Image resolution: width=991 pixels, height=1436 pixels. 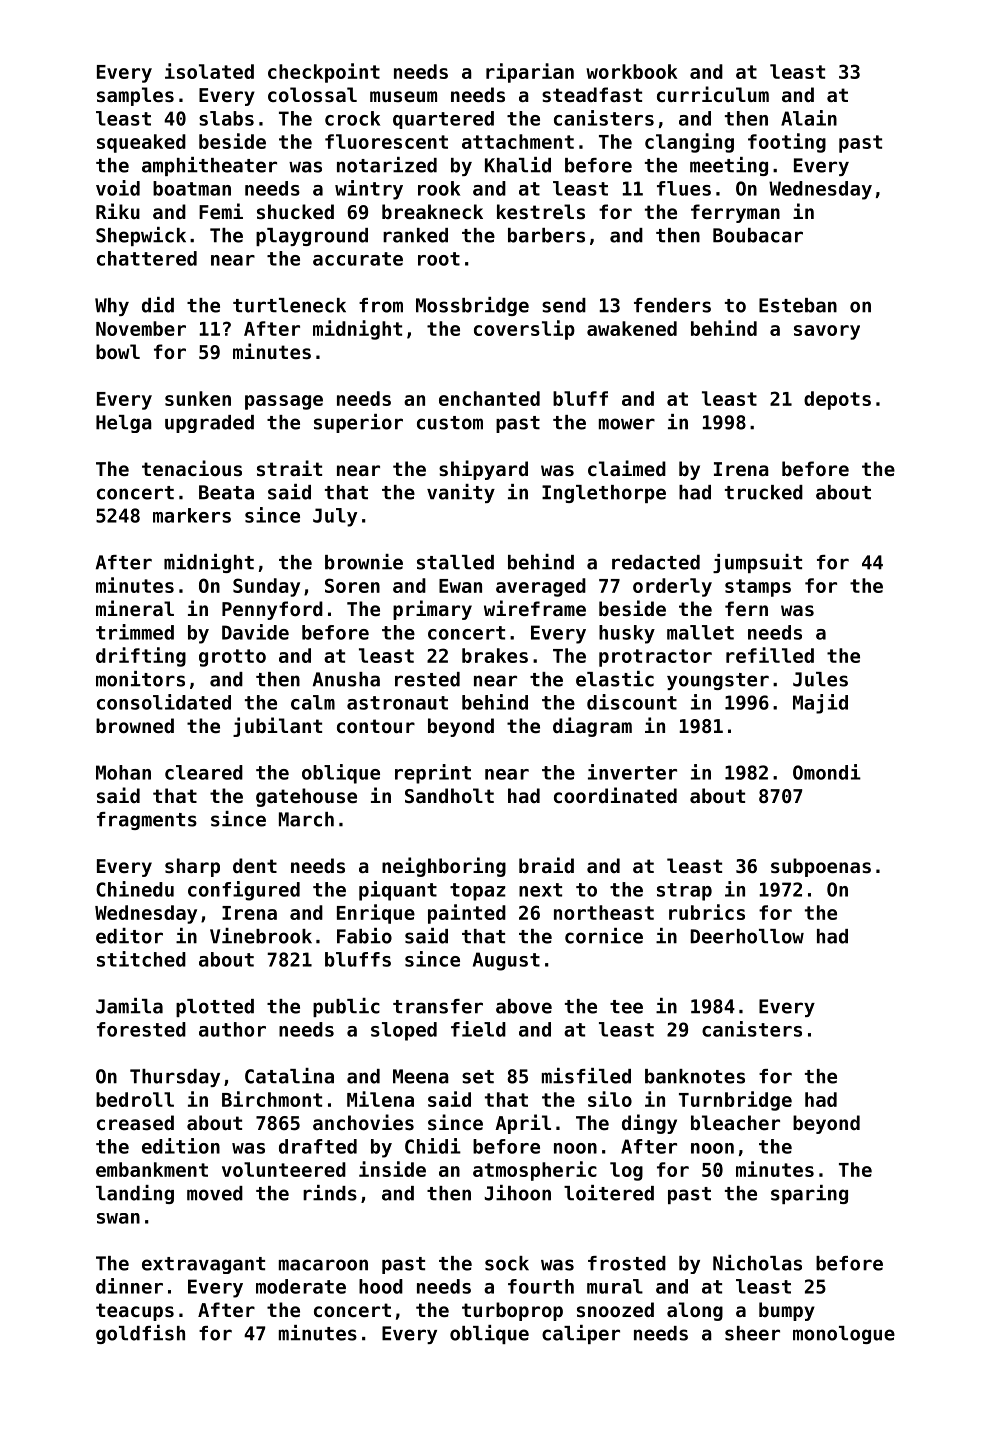 I want to click on strap, so click(x=684, y=892).
